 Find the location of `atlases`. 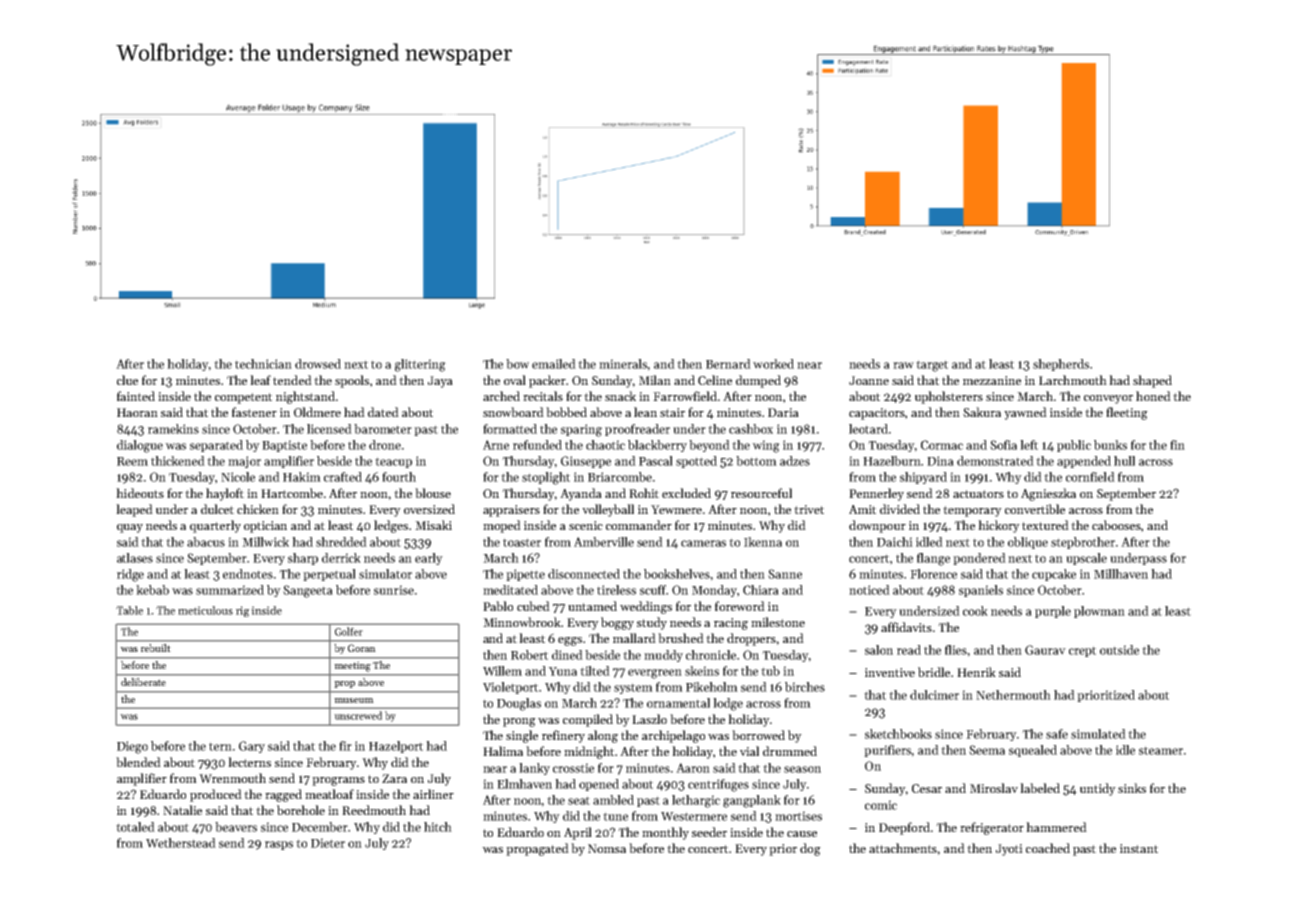

atlases is located at coordinates (135, 558).
